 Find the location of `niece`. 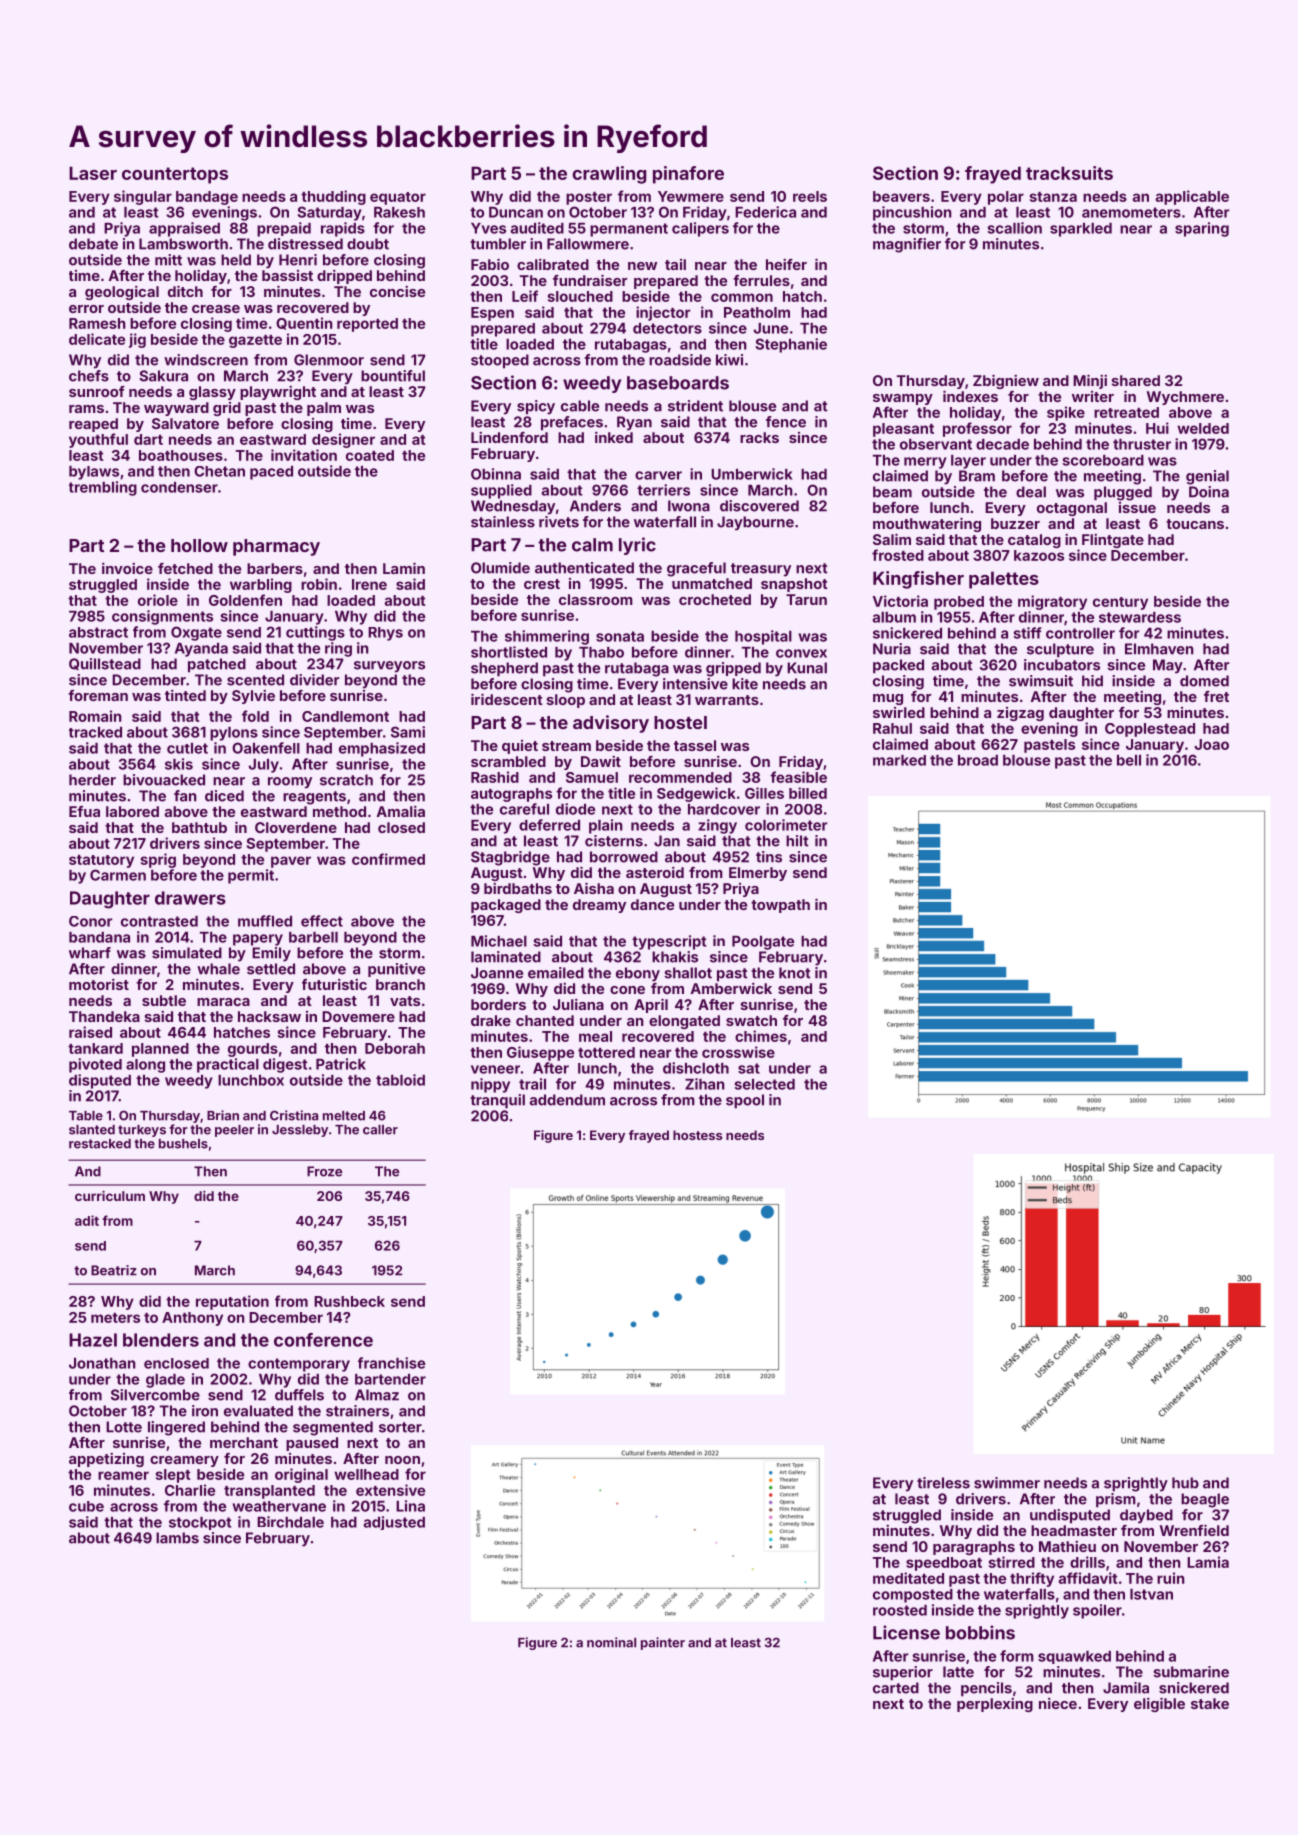

niece is located at coordinates (1058, 1703).
